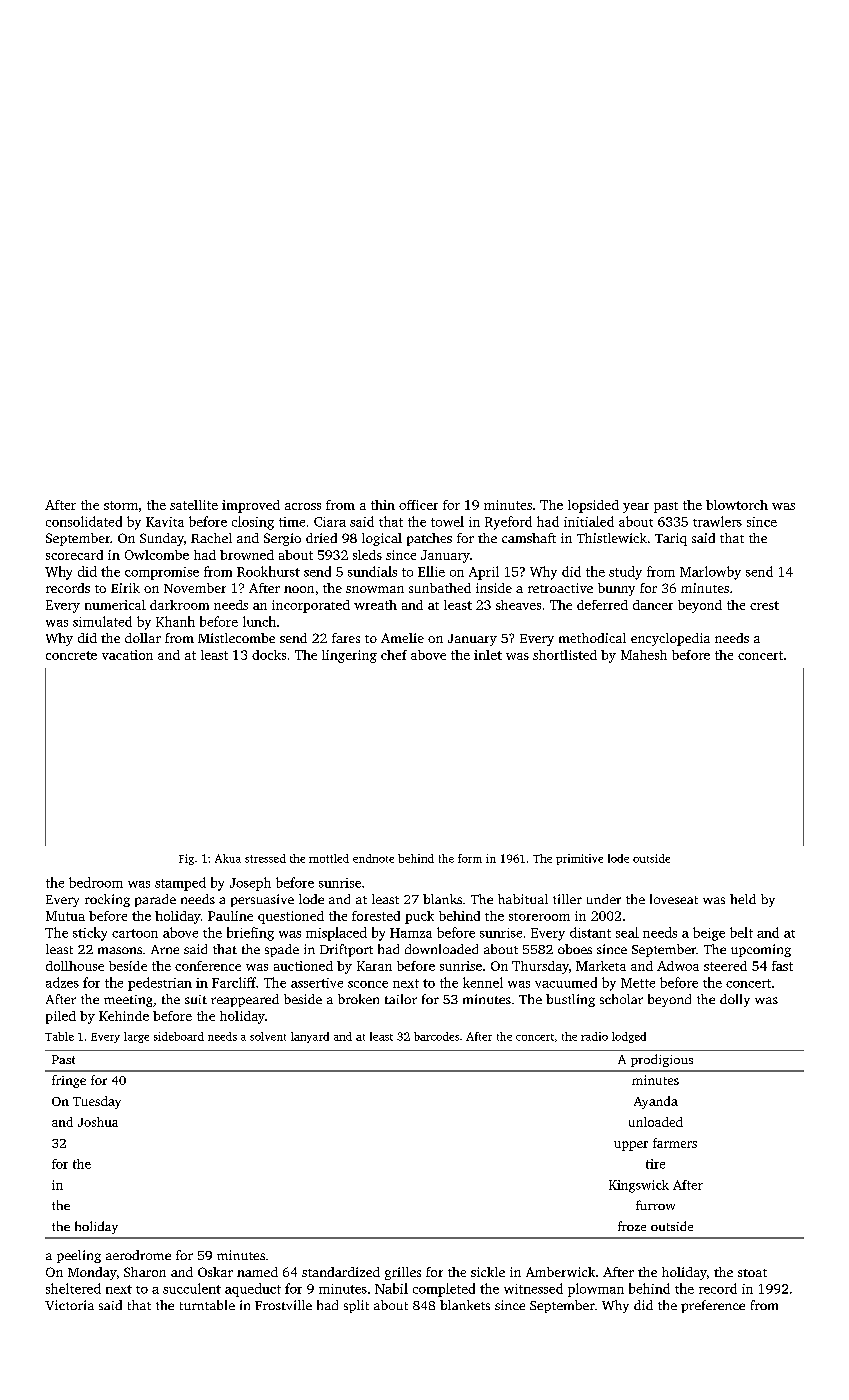 The image size is (849, 1400). I want to click on lopsided, so click(593, 506).
